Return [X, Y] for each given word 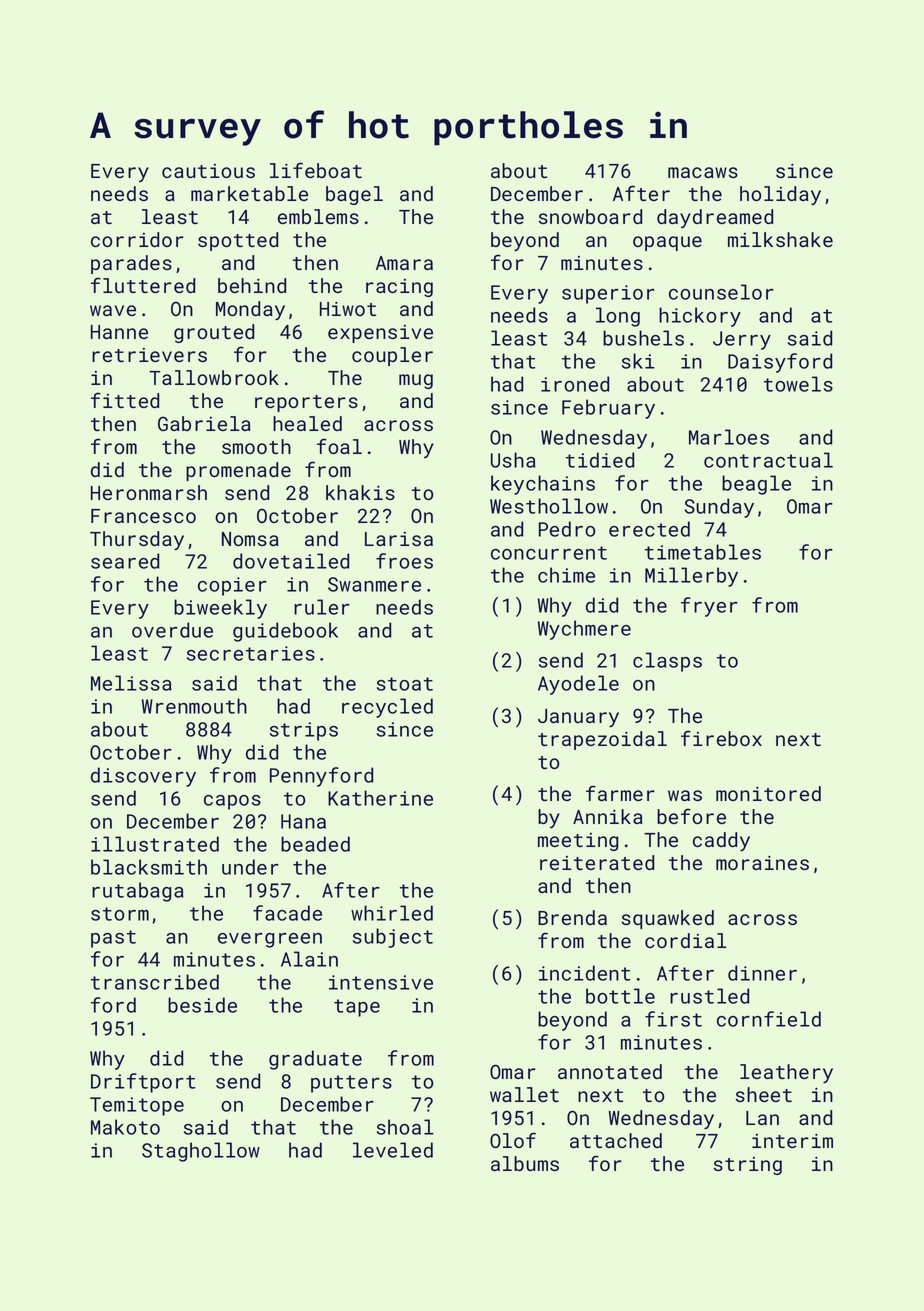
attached [616, 1140]
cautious [208, 171]
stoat [405, 684]
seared [125, 561]
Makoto [125, 1127]
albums [525, 1163]
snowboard [590, 216]
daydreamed [715, 218]
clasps [667, 662]
